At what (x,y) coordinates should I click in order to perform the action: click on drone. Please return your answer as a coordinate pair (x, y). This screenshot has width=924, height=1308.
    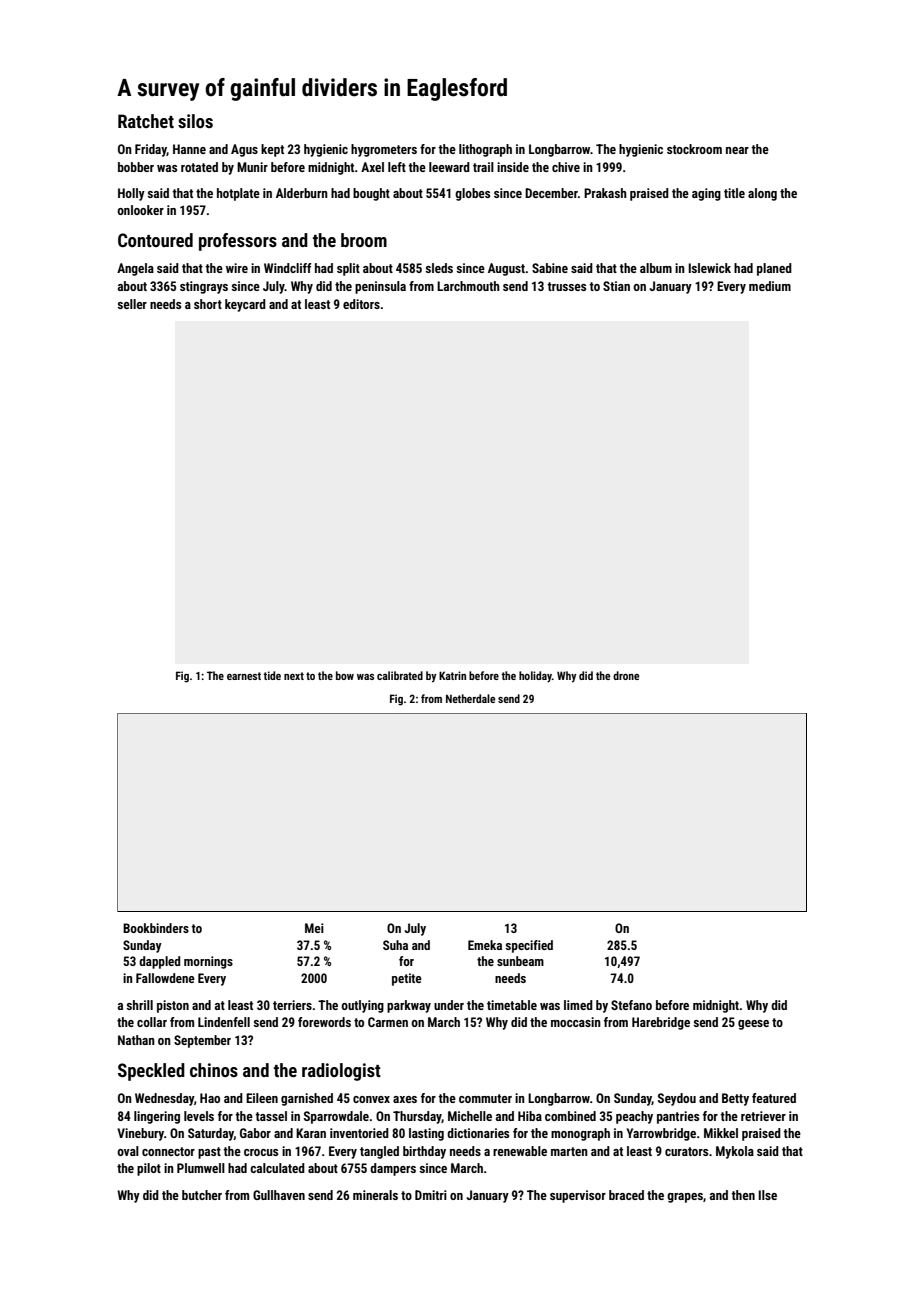
    Looking at the image, I should click on (626, 675).
